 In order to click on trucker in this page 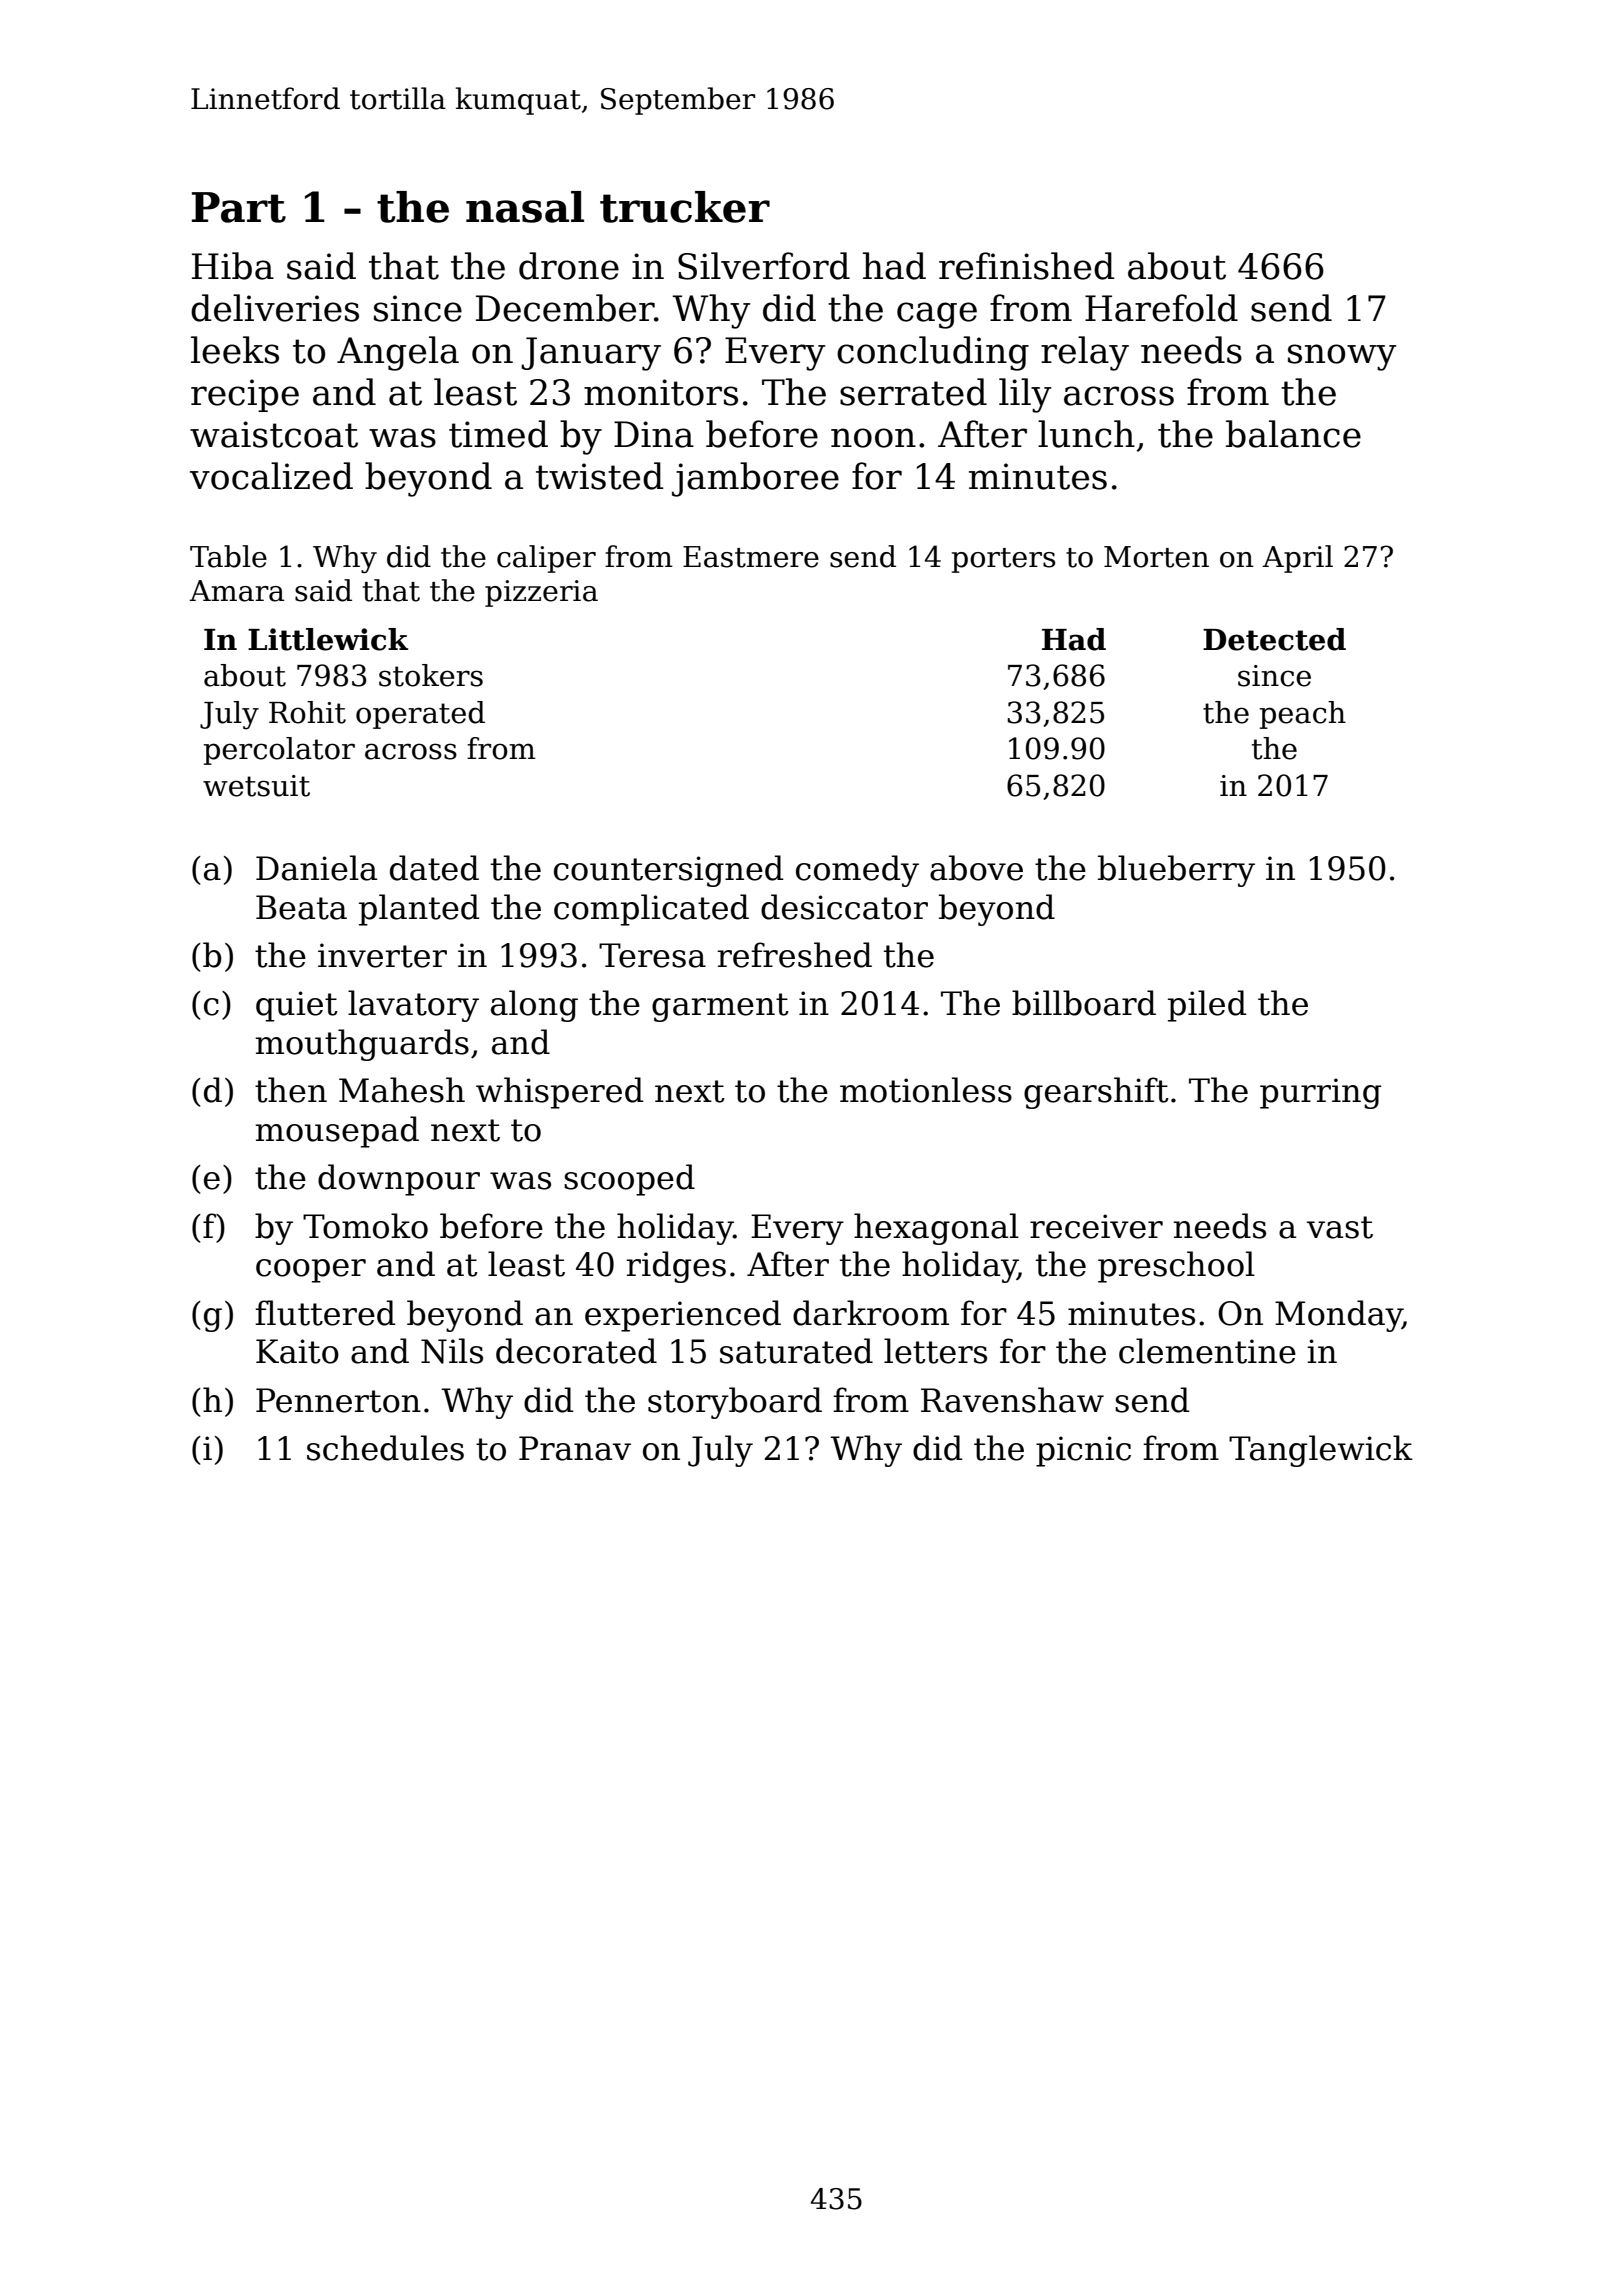, I will do `click(685, 207)`.
